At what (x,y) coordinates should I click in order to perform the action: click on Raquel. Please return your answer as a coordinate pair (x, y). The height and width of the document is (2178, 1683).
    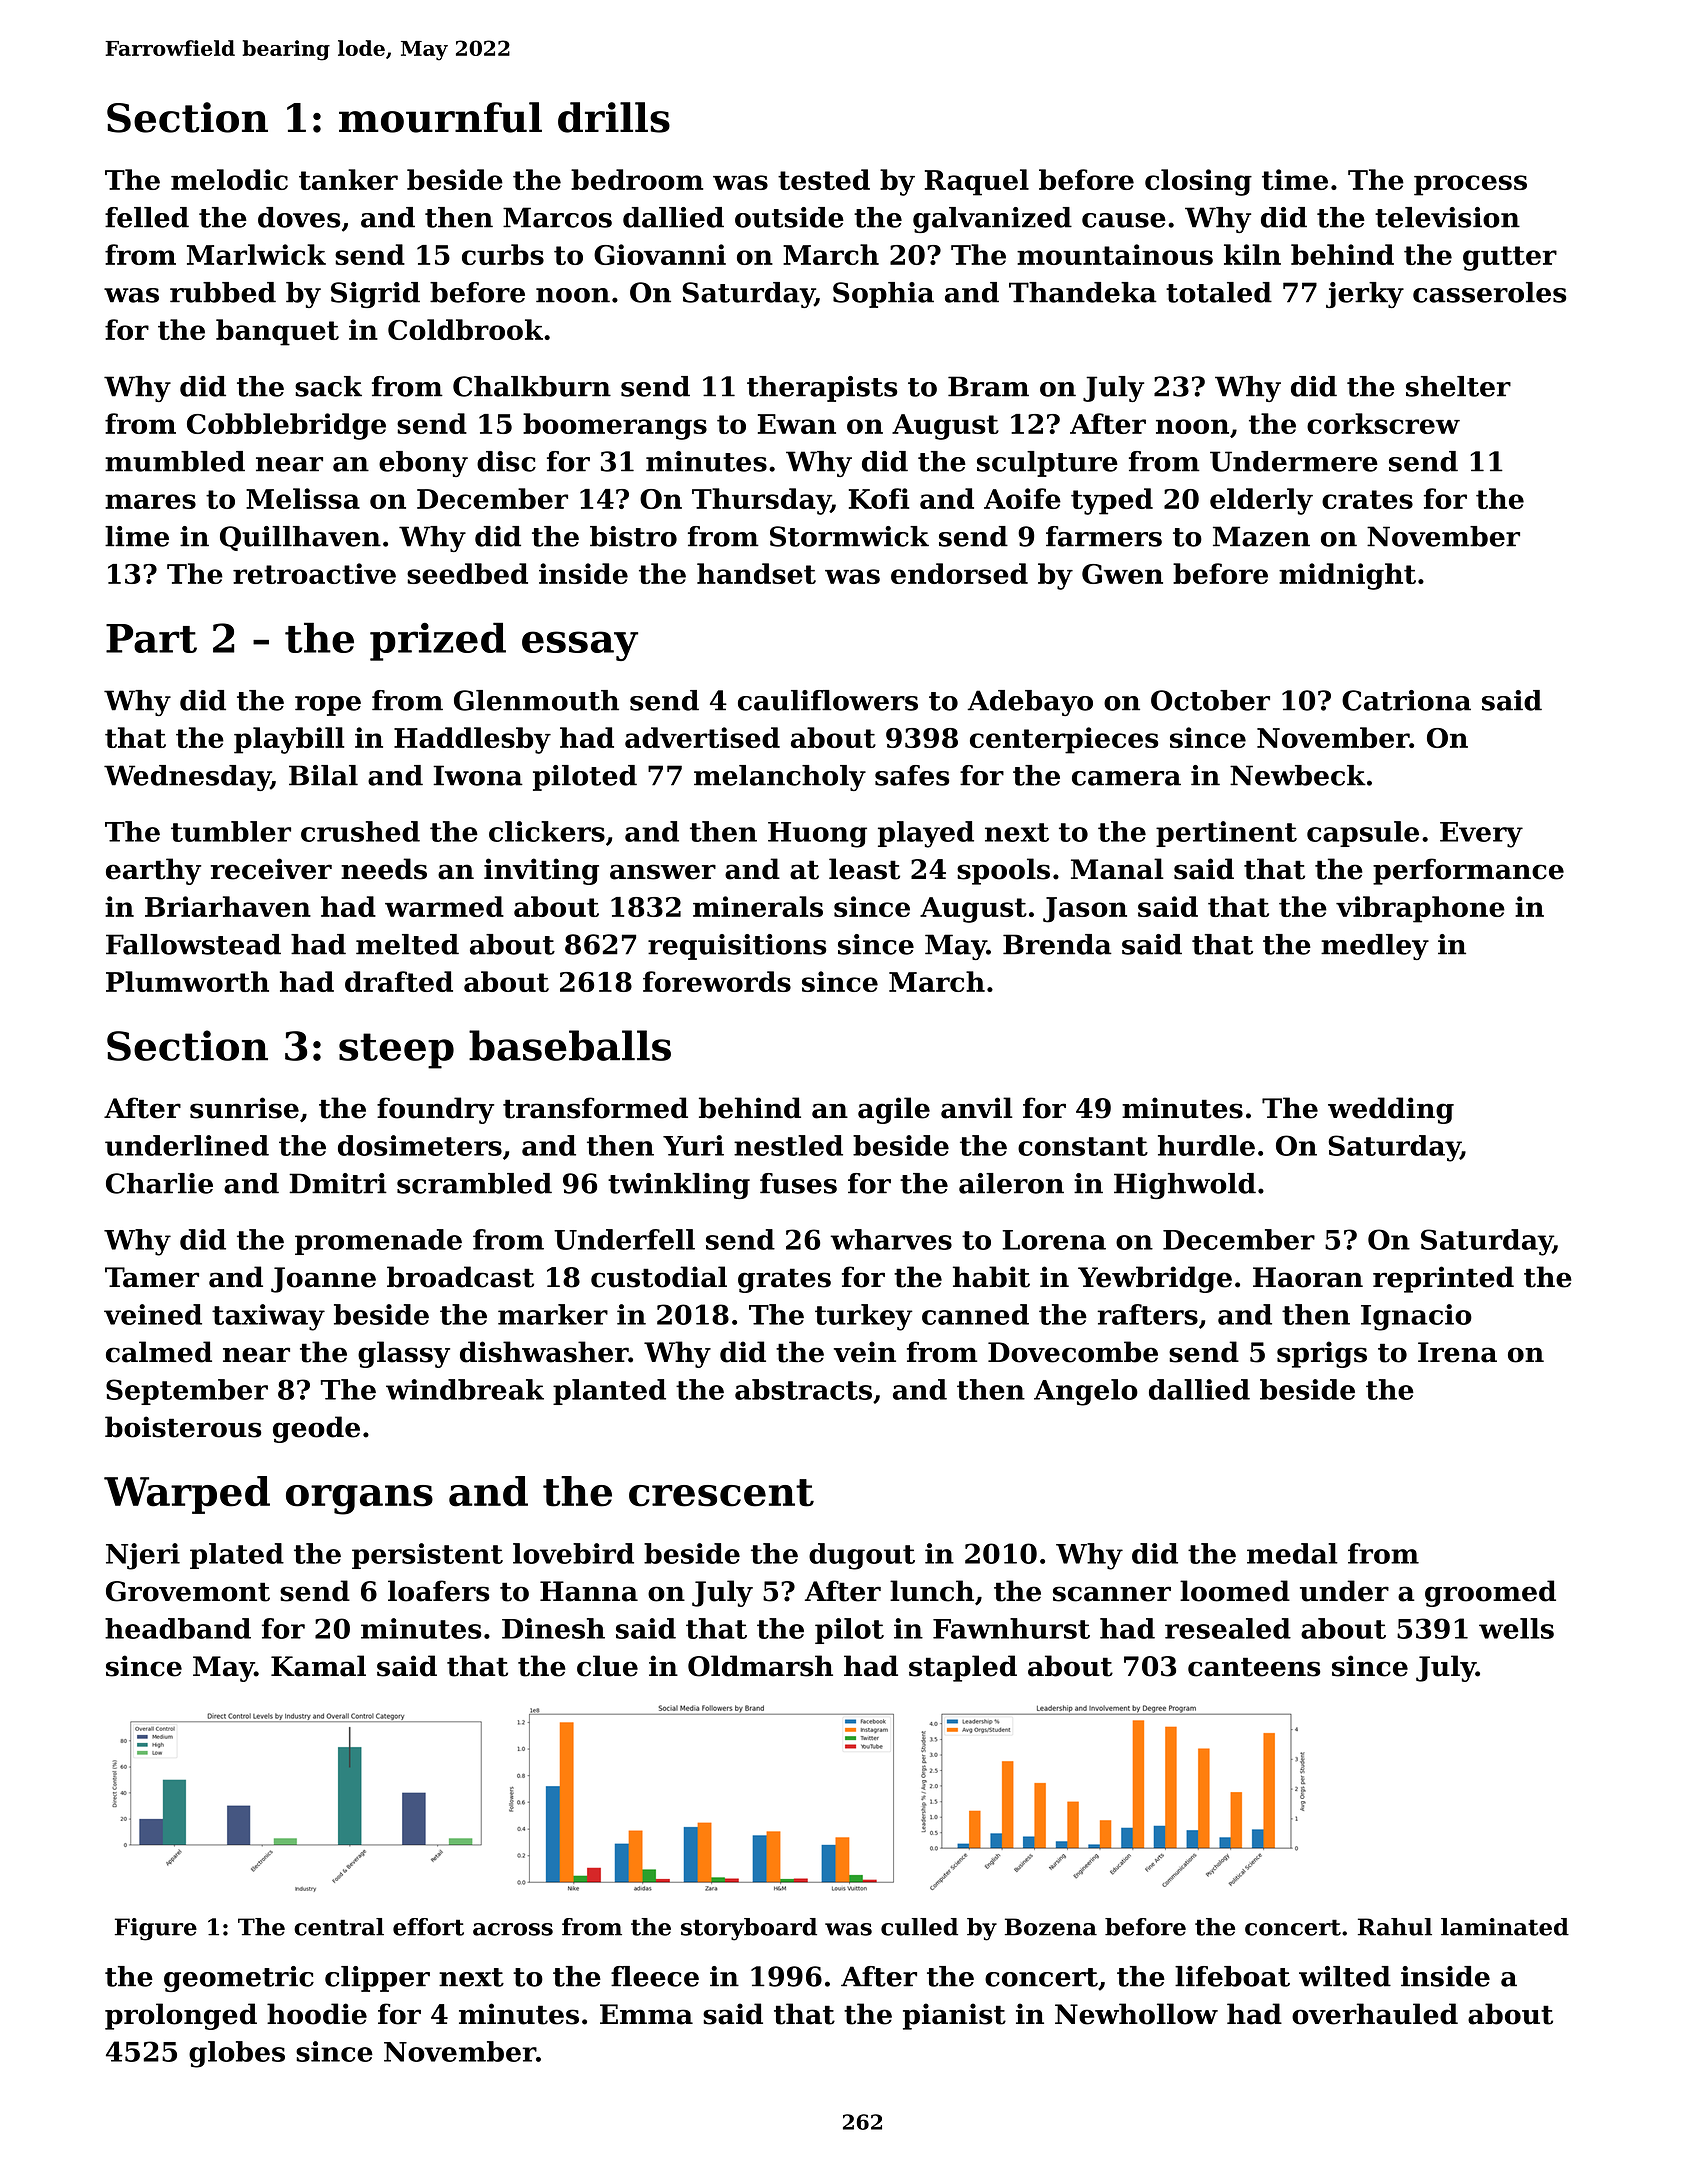
    Looking at the image, I should click on (977, 182).
